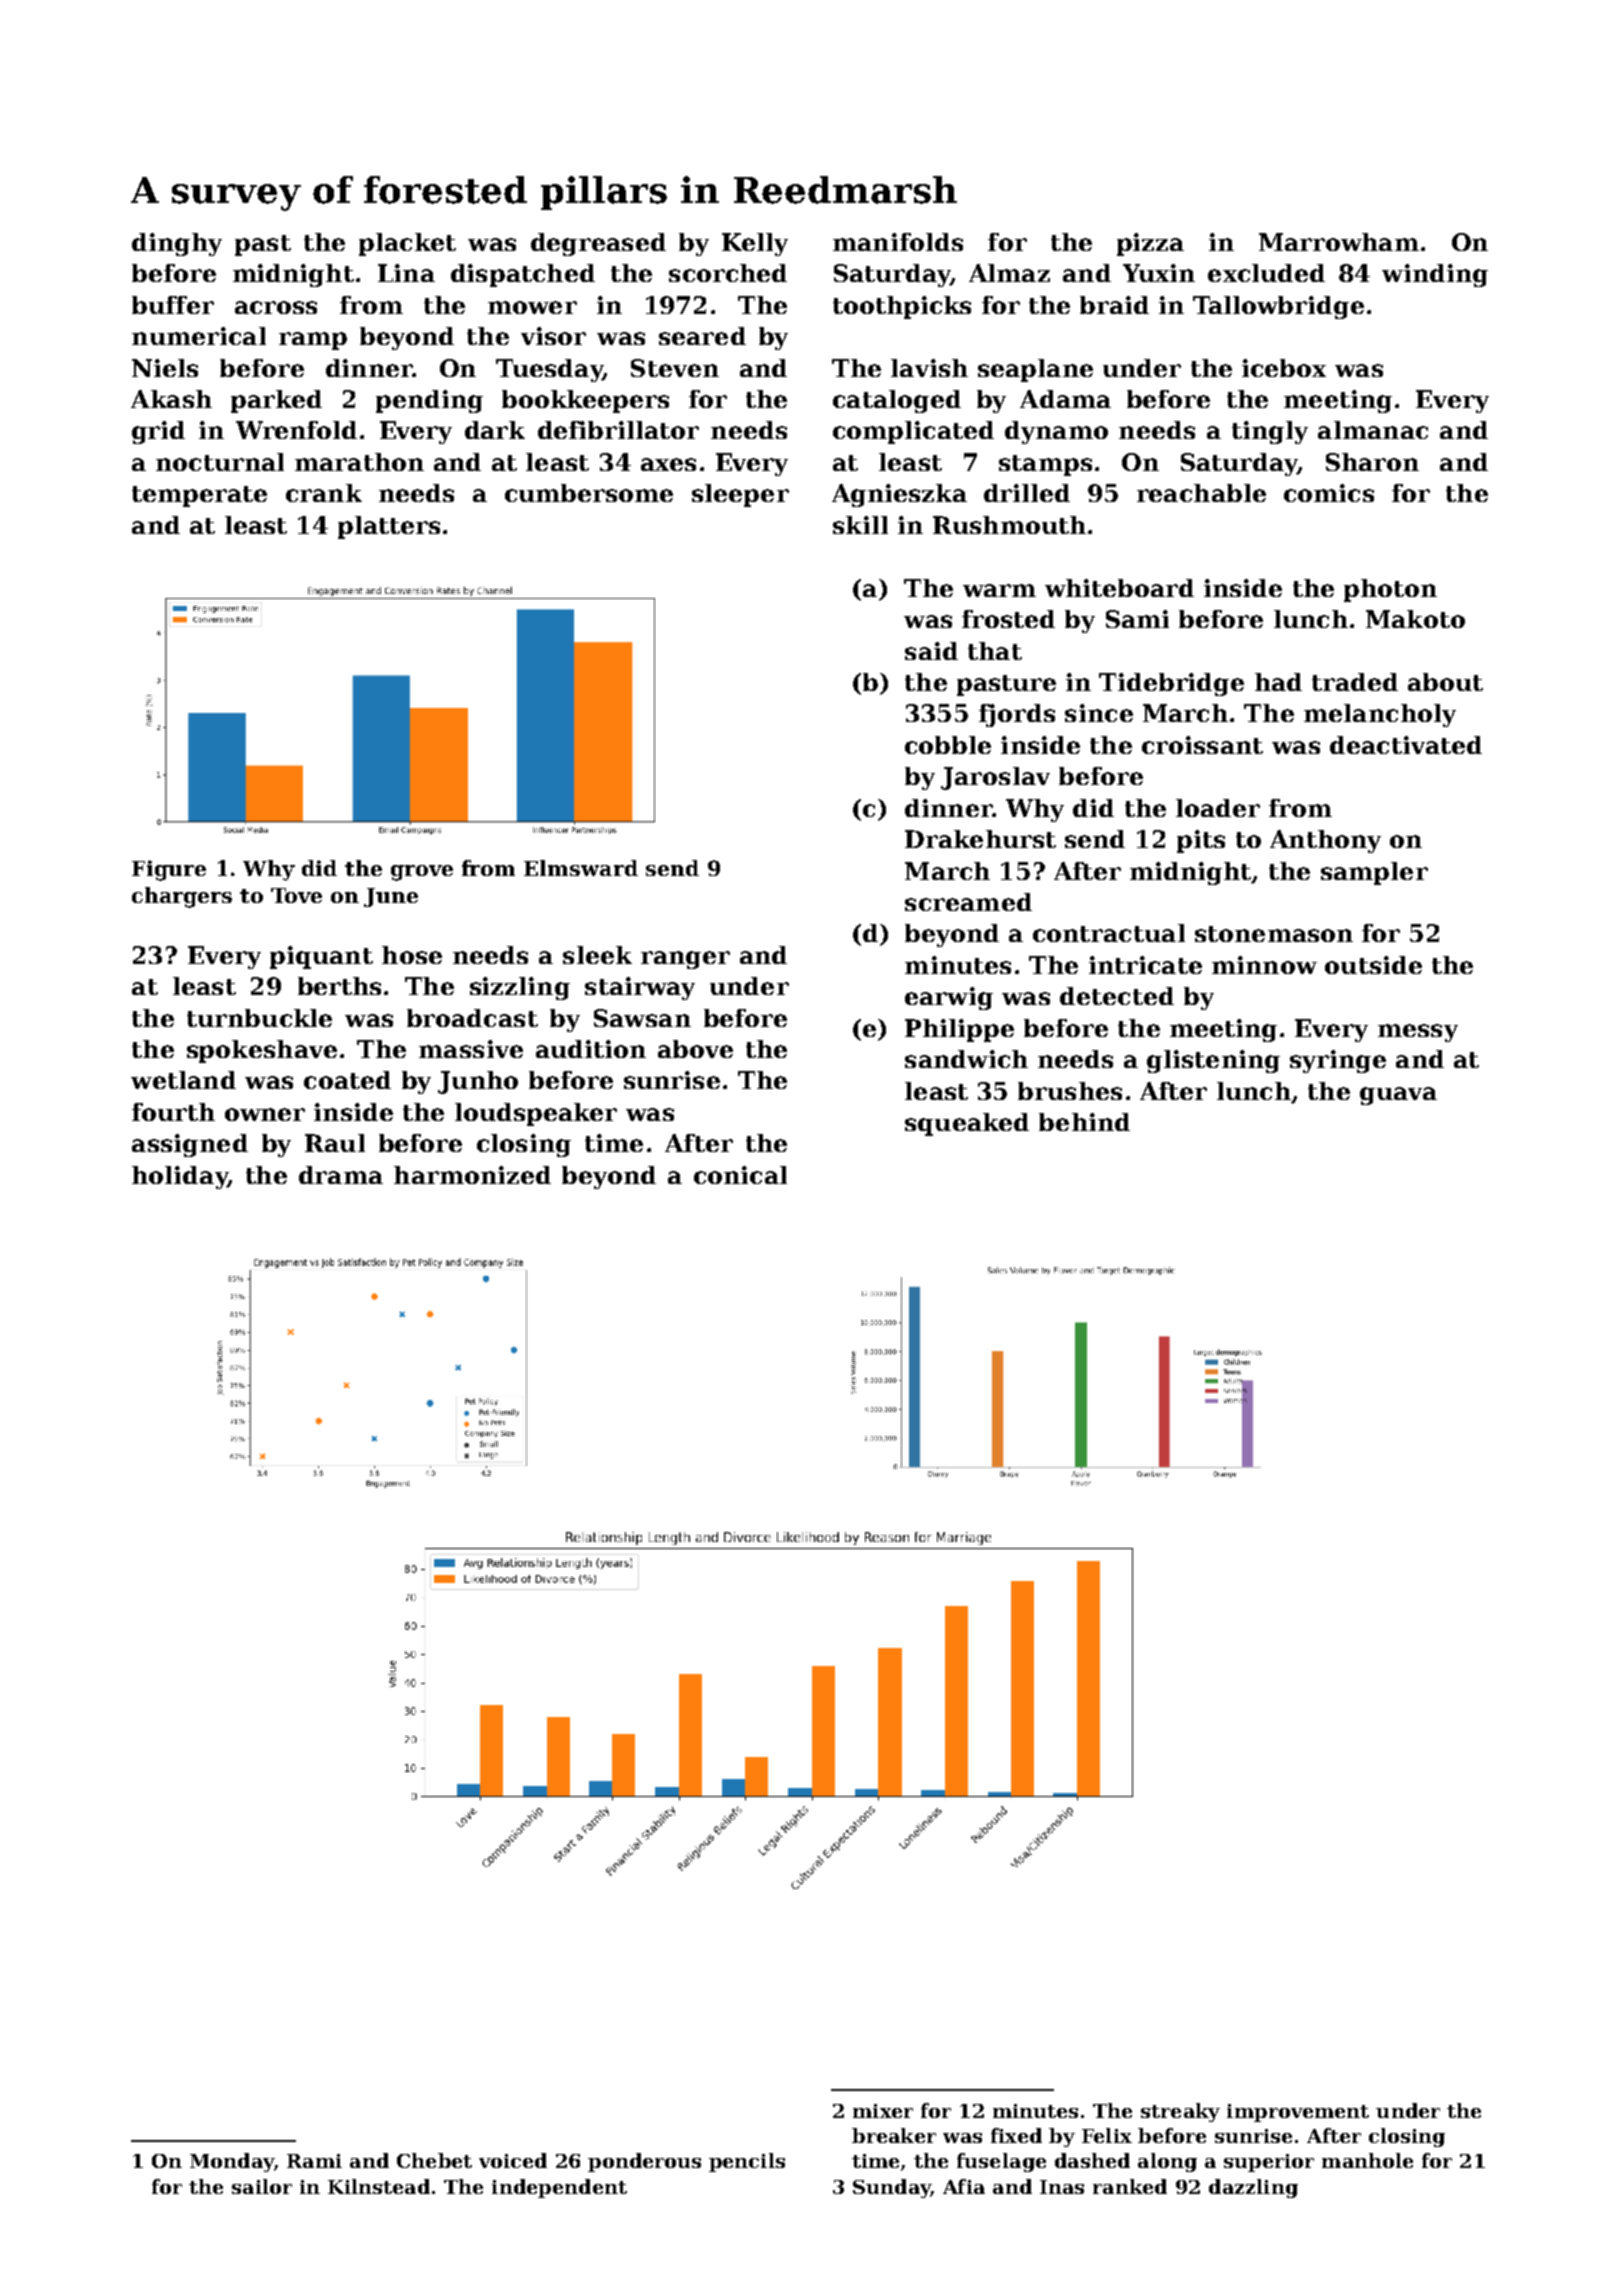 The width and height of the image is (1620, 2292). I want to click on buffer, so click(173, 305).
